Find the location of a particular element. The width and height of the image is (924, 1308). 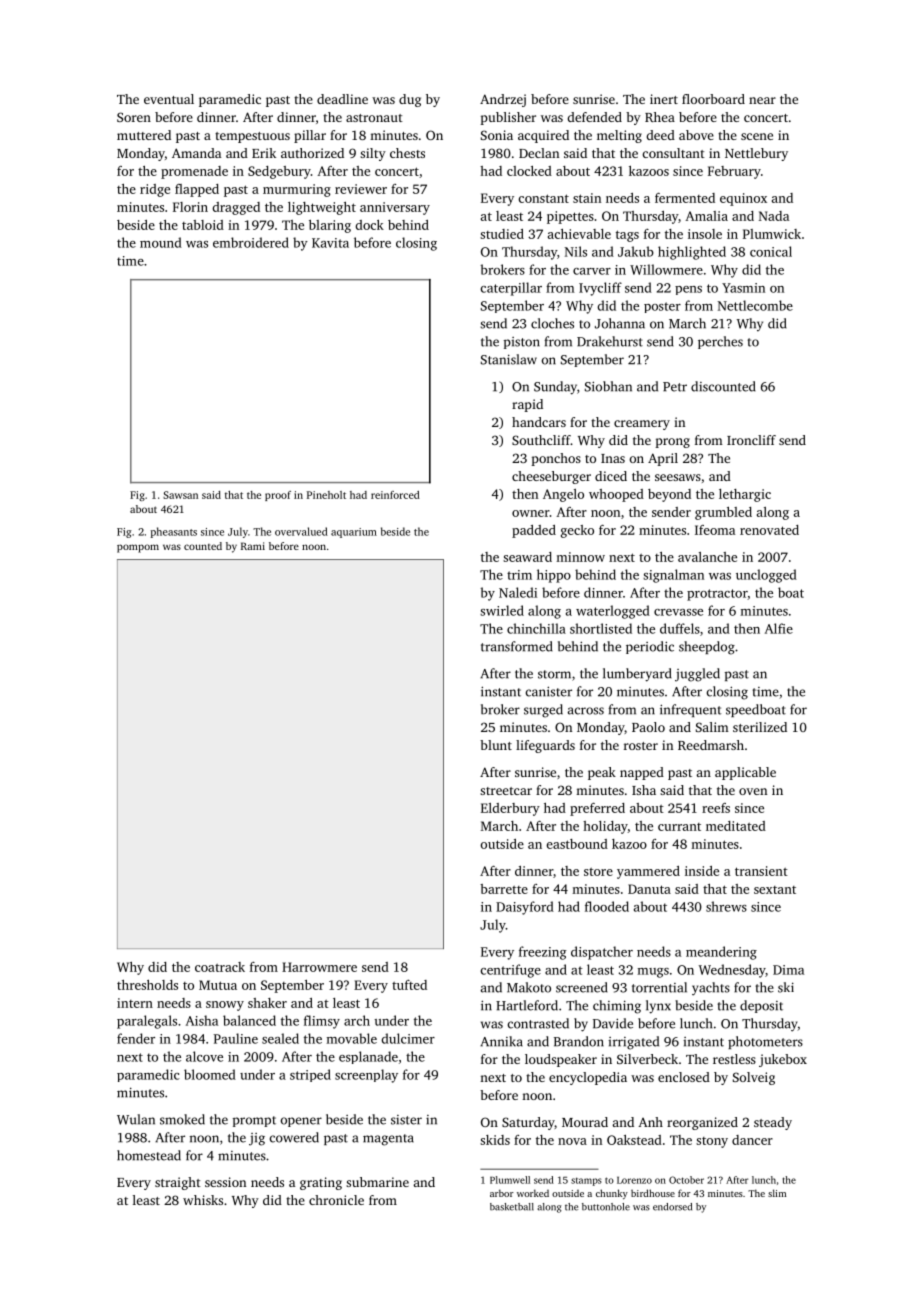

Rami is located at coordinates (253, 546).
